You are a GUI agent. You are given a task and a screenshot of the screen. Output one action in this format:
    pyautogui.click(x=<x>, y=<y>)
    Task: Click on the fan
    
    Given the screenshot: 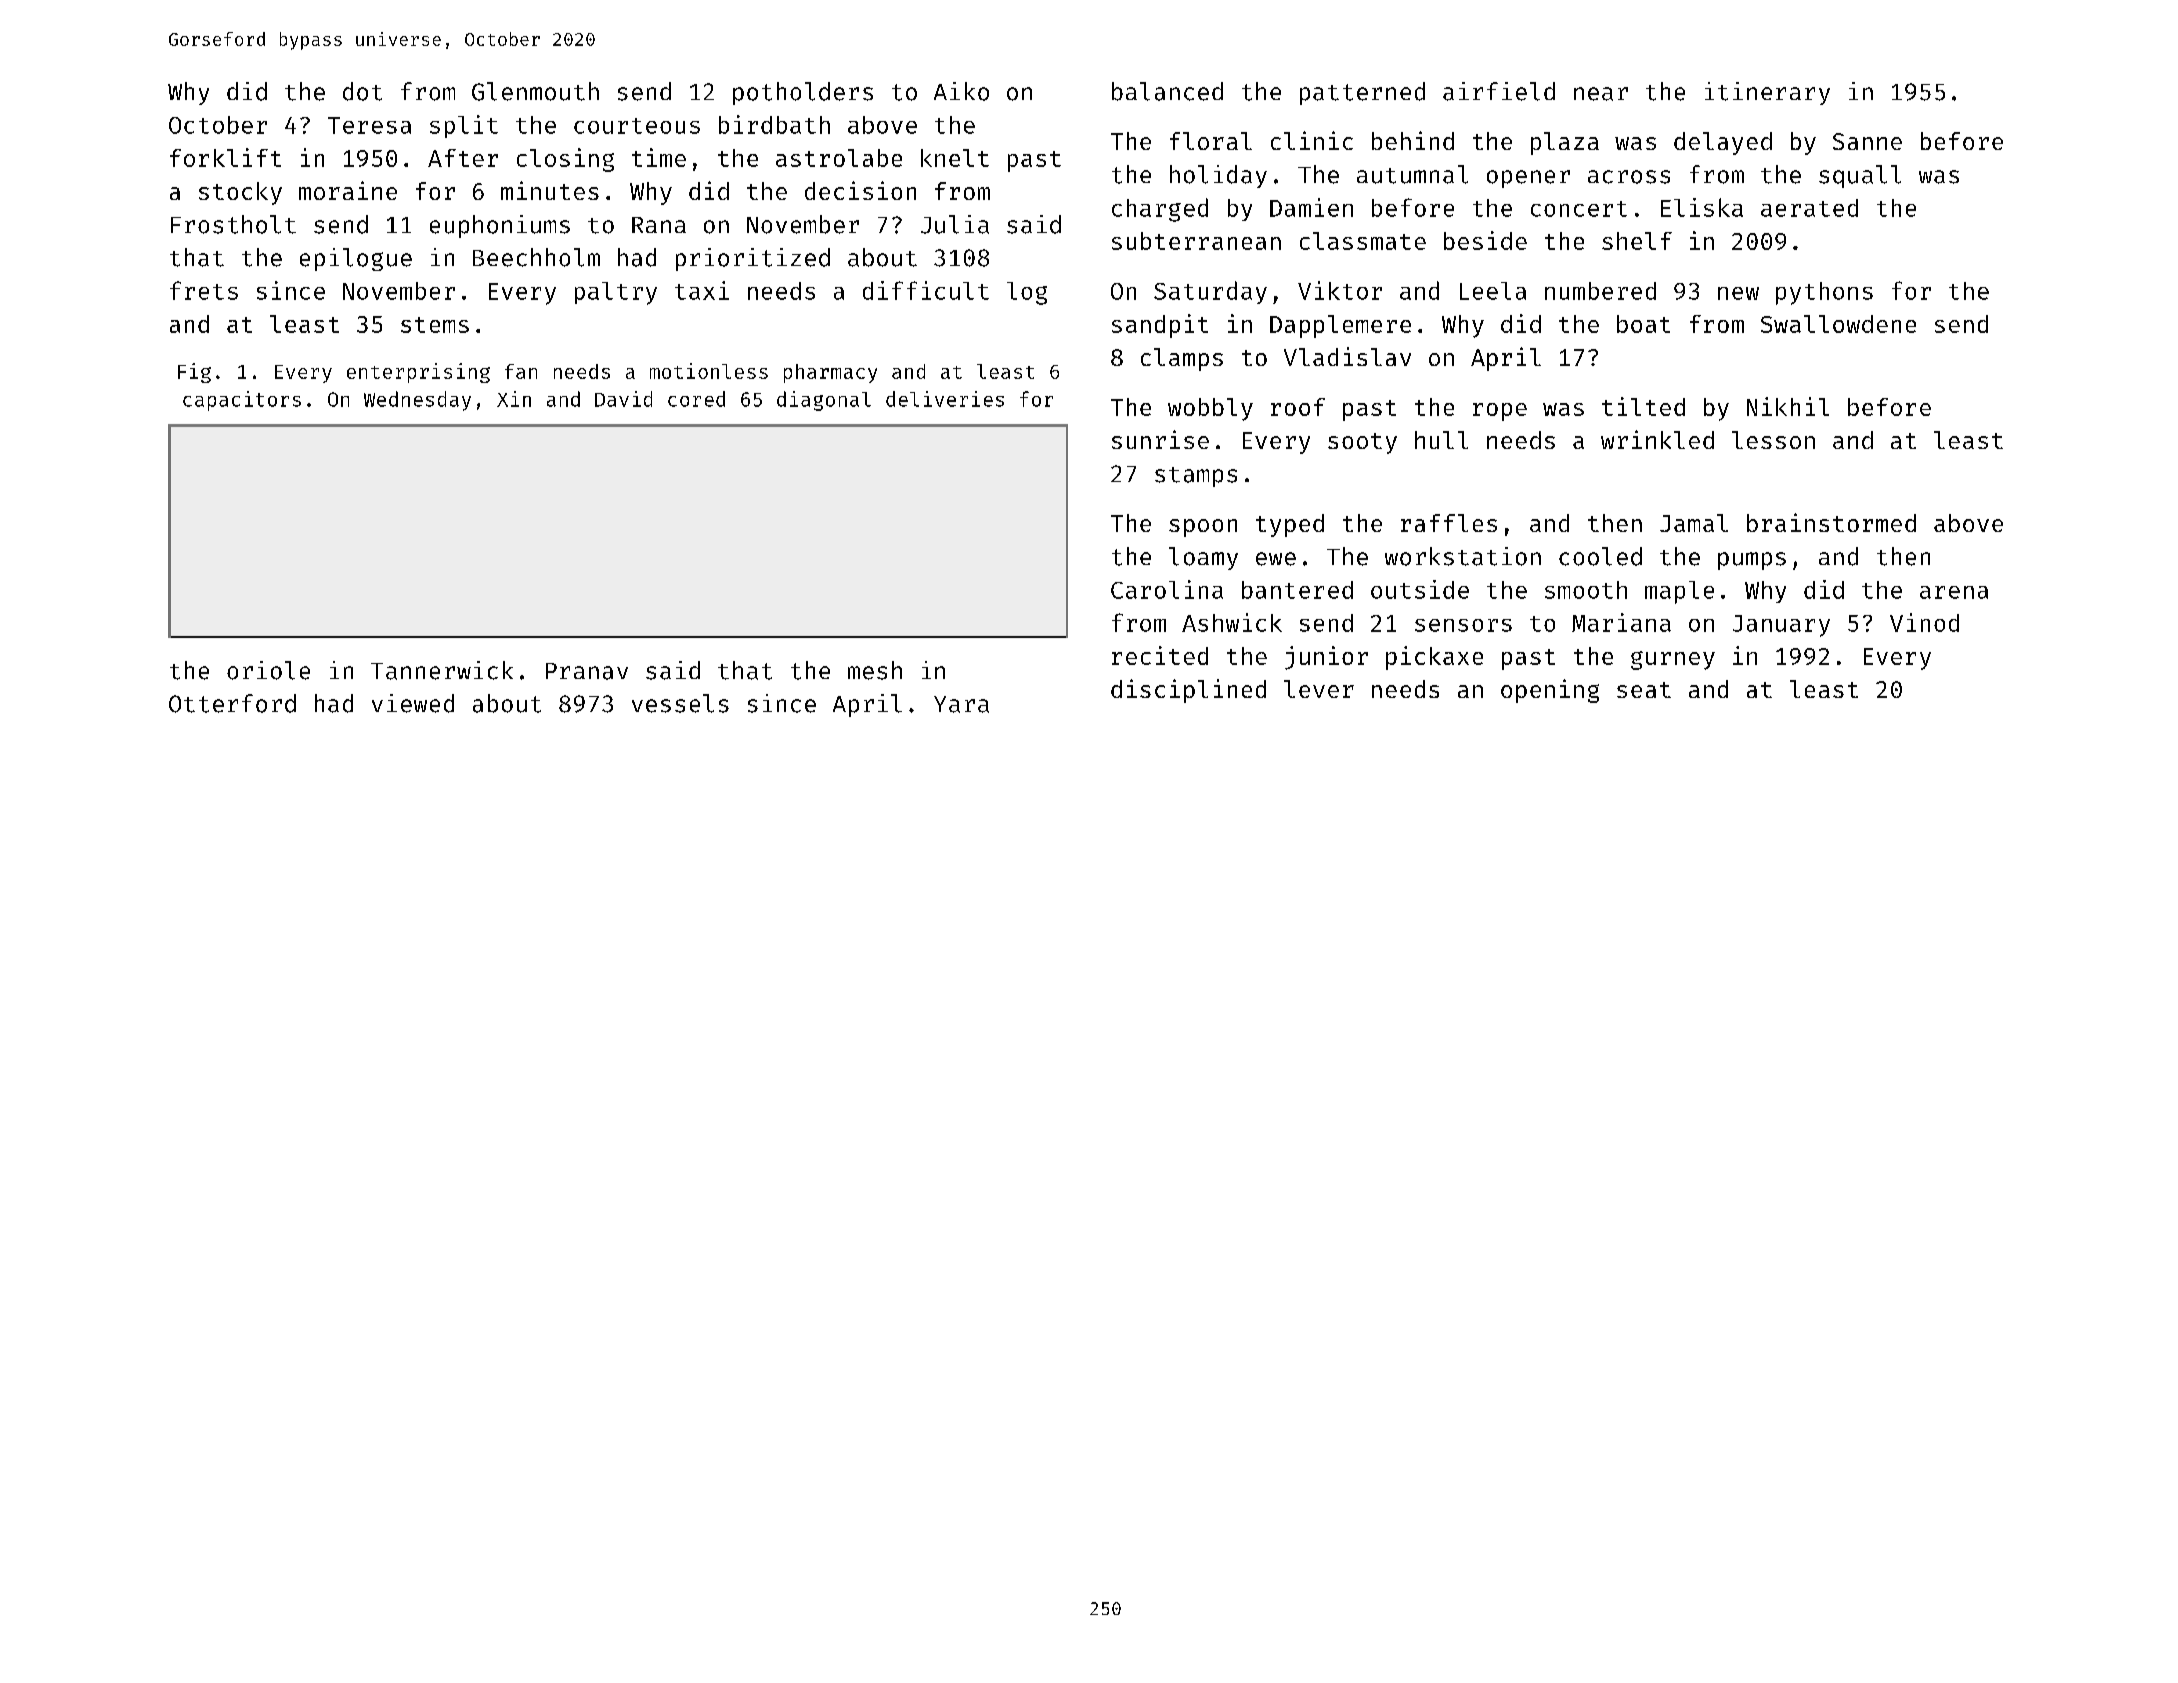 What is the action you would take?
    pyautogui.click(x=521, y=371)
